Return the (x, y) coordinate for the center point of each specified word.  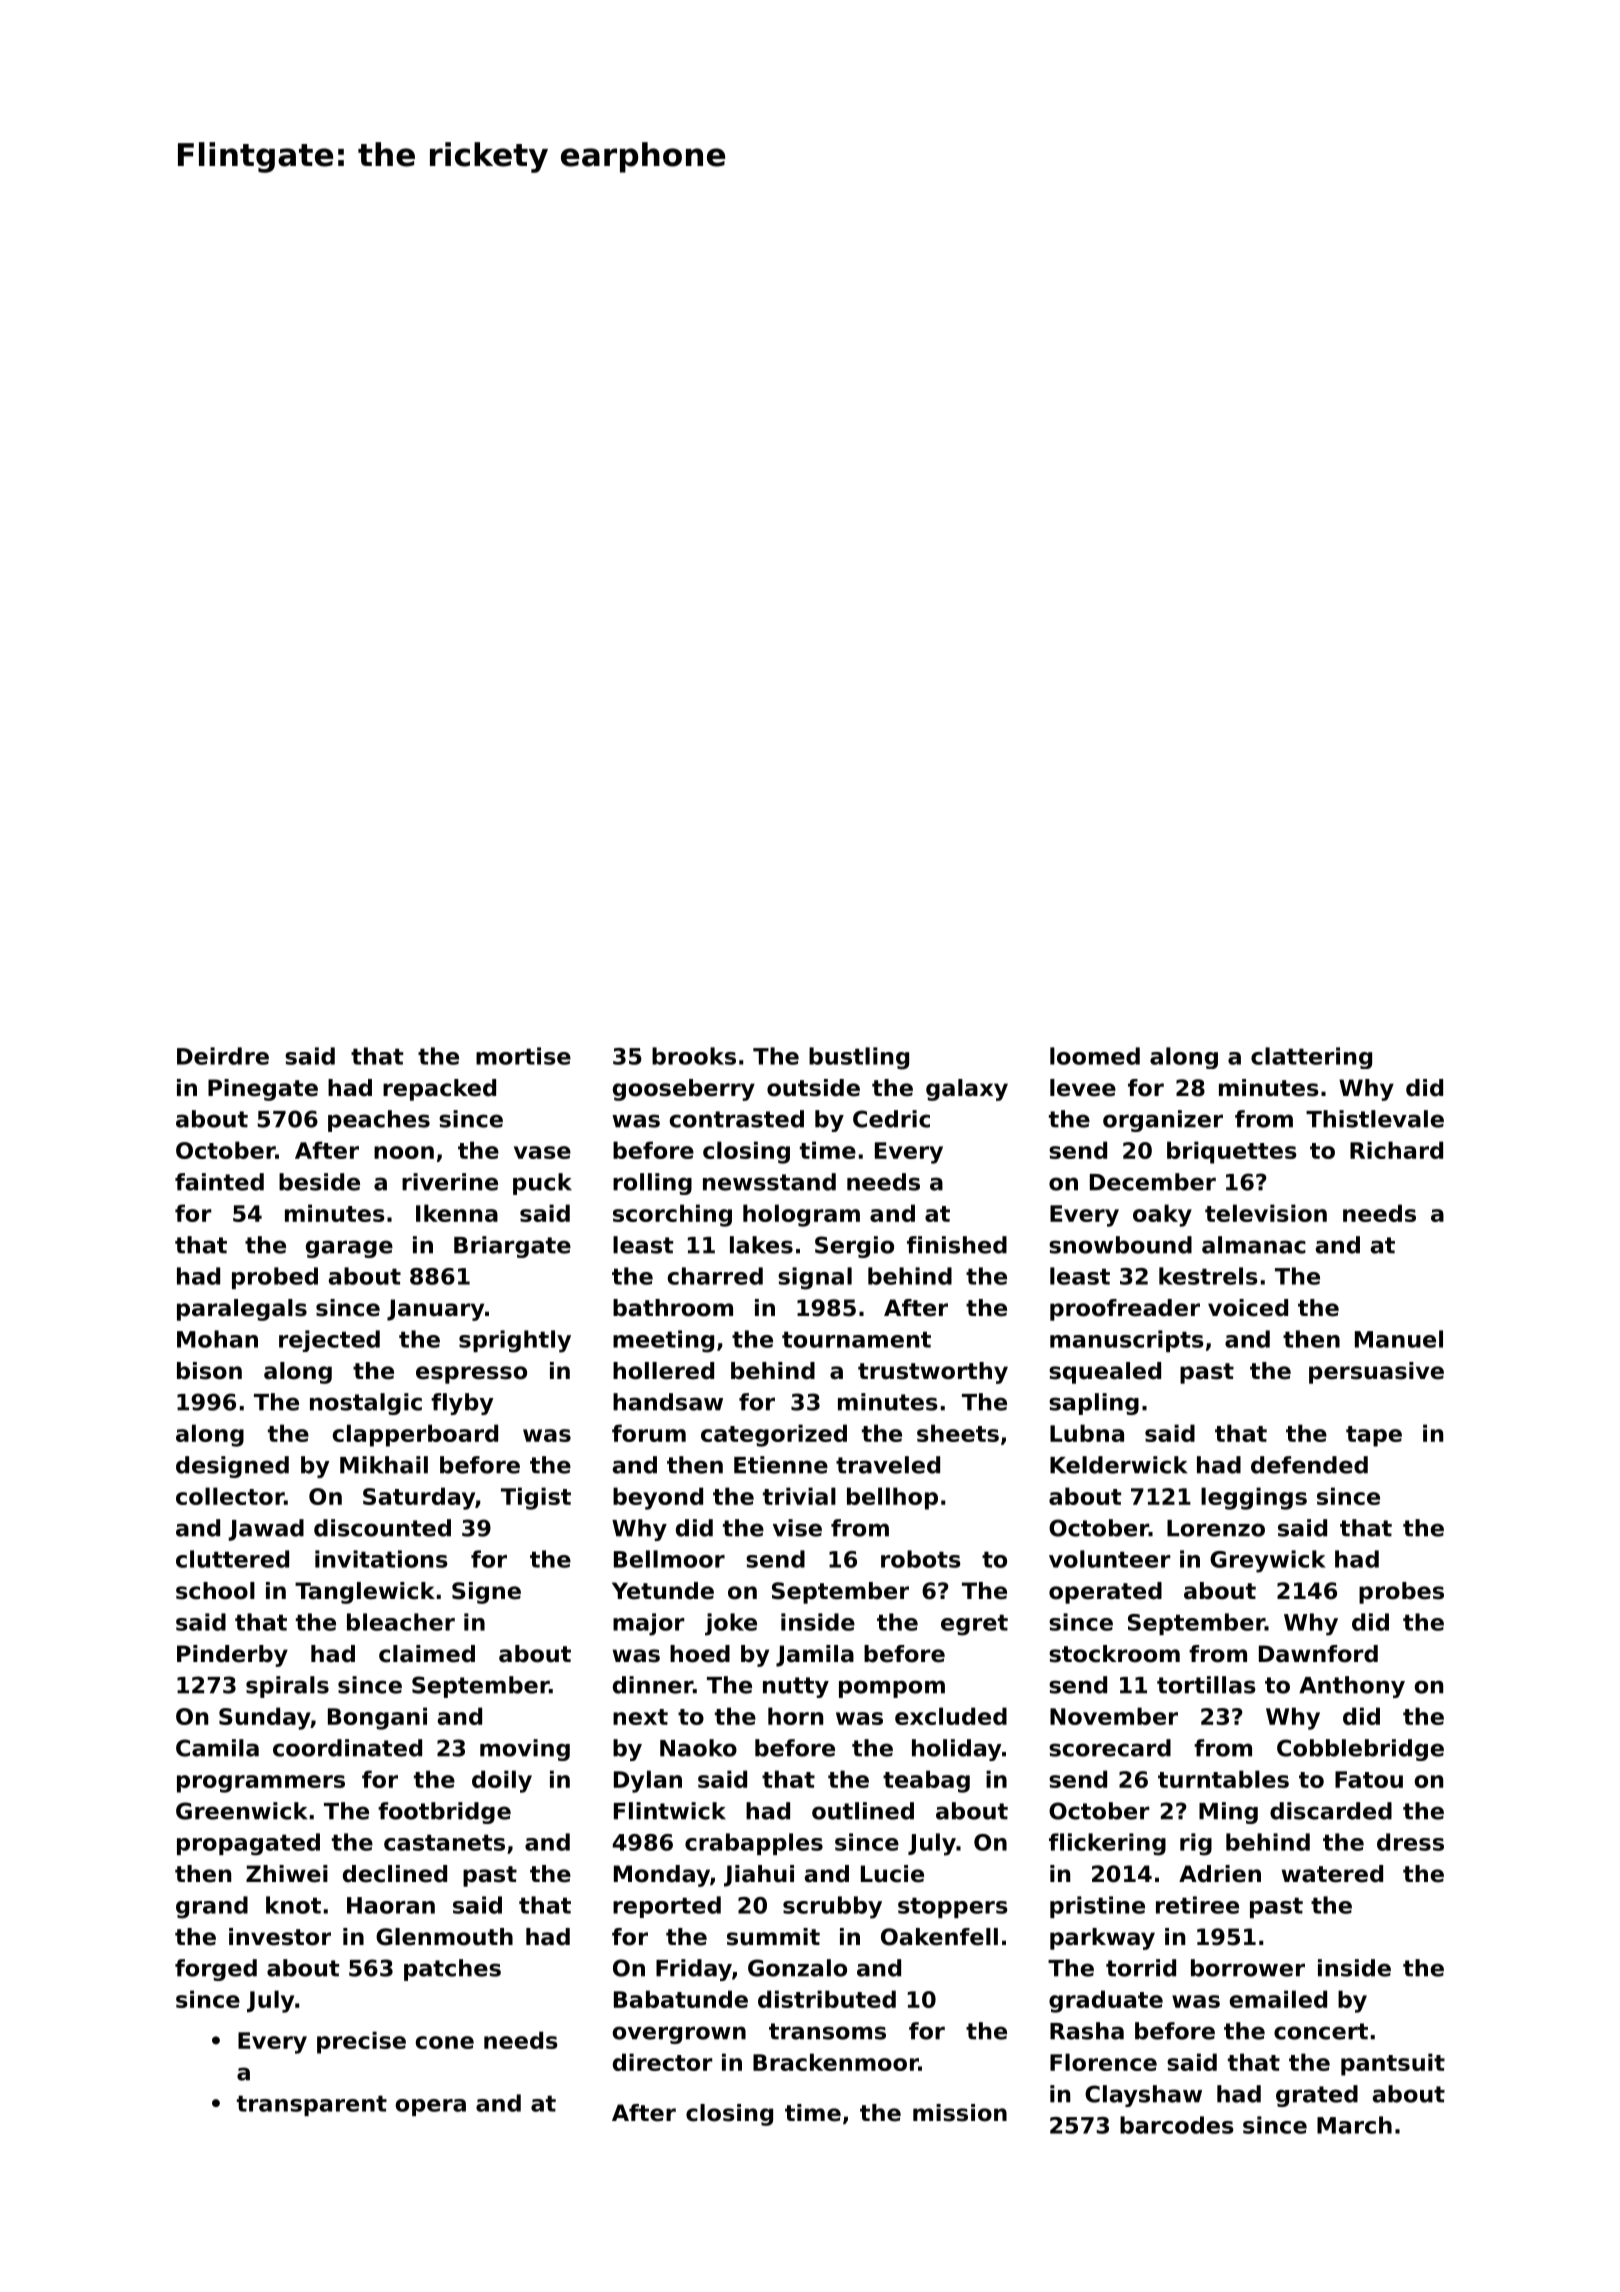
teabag (926, 1781)
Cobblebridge (1360, 1750)
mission (960, 2113)
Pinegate (263, 1090)
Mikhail (384, 1465)
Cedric (891, 1119)
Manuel (1399, 1339)
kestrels (1208, 1276)
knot (293, 1905)
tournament (856, 1339)
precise (361, 2042)
